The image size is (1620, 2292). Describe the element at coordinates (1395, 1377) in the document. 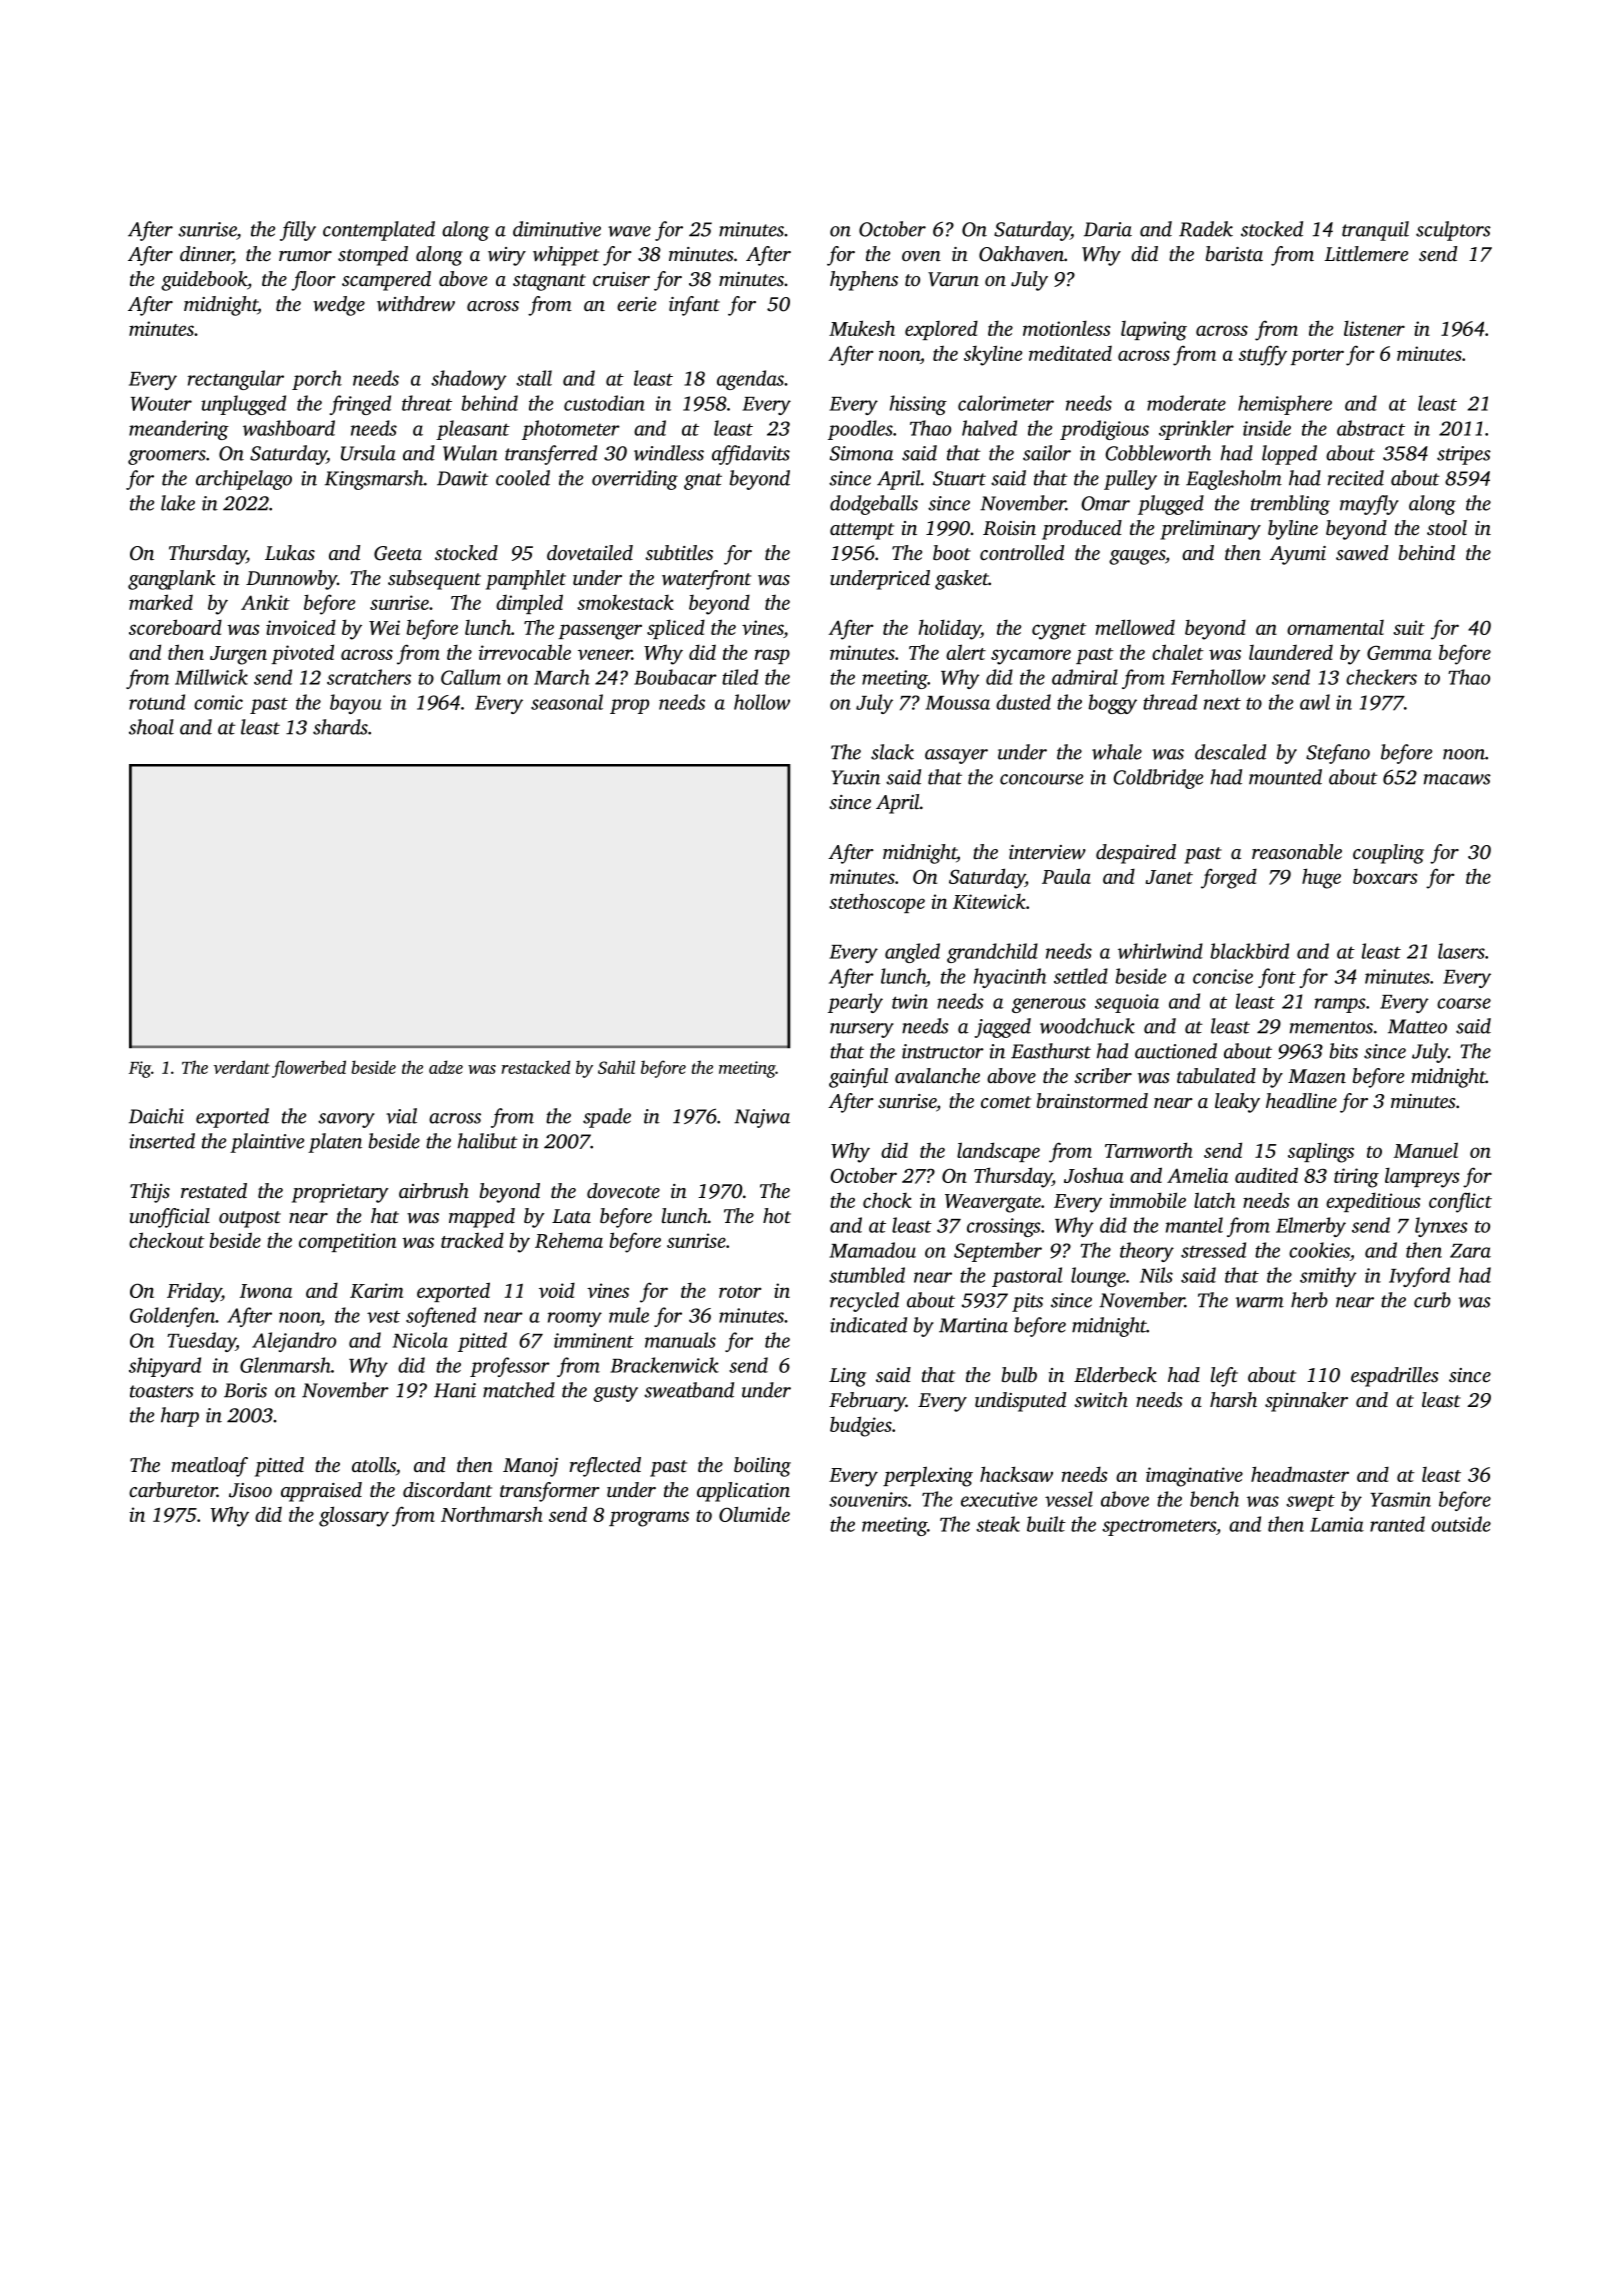

I see `espadrilles` at that location.
